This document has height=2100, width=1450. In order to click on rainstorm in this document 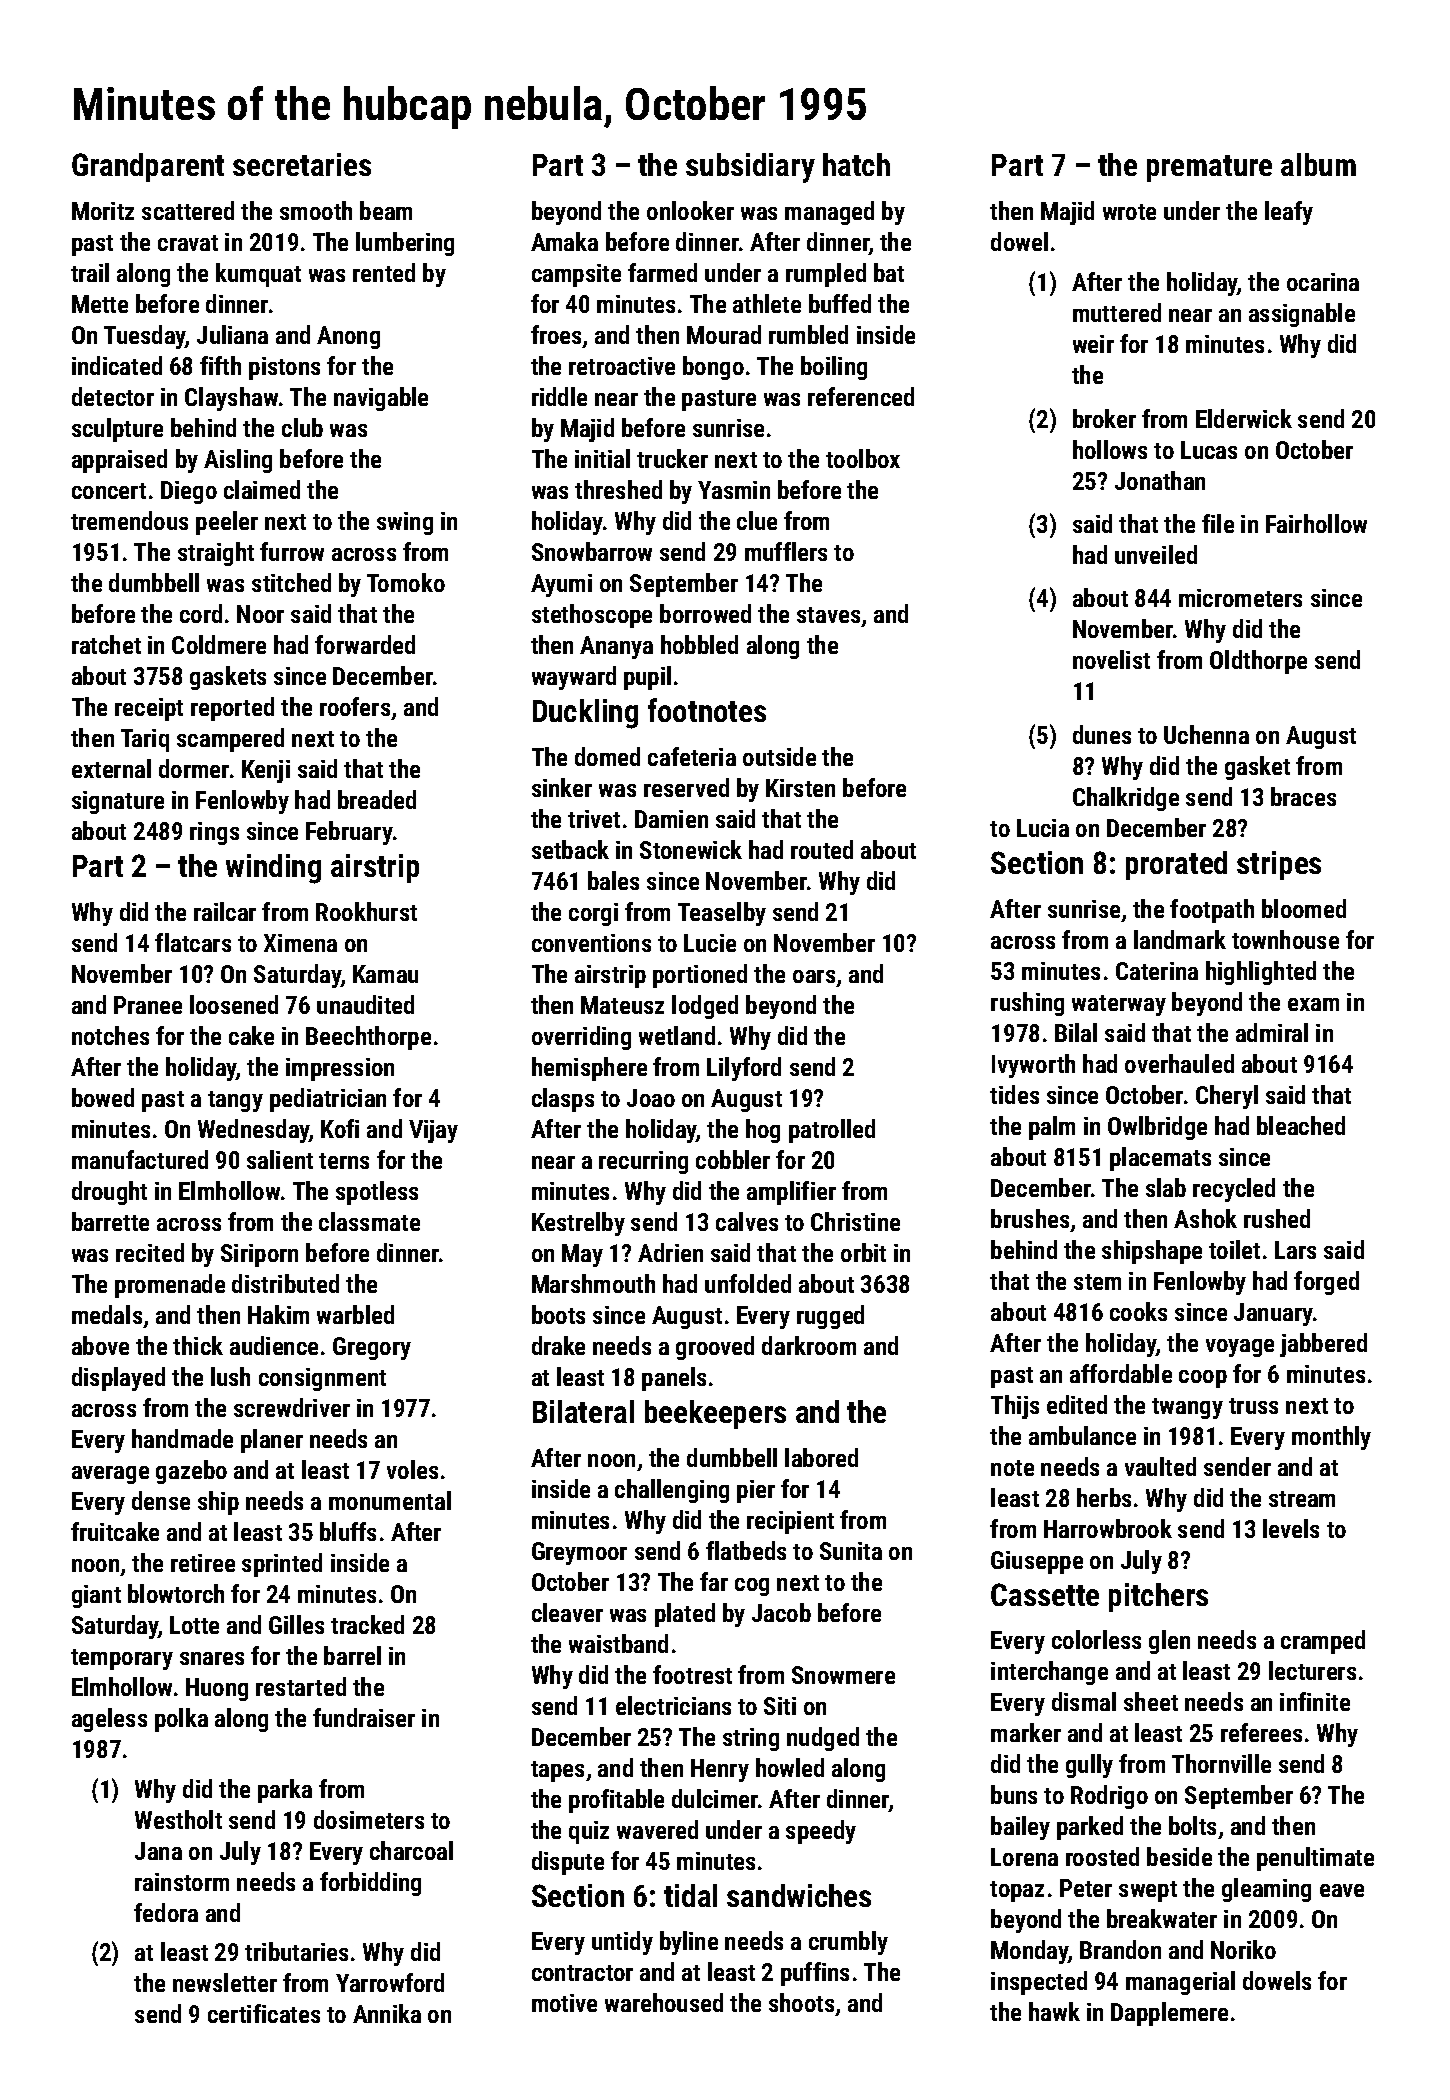, I will do `click(182, 1882)`.
